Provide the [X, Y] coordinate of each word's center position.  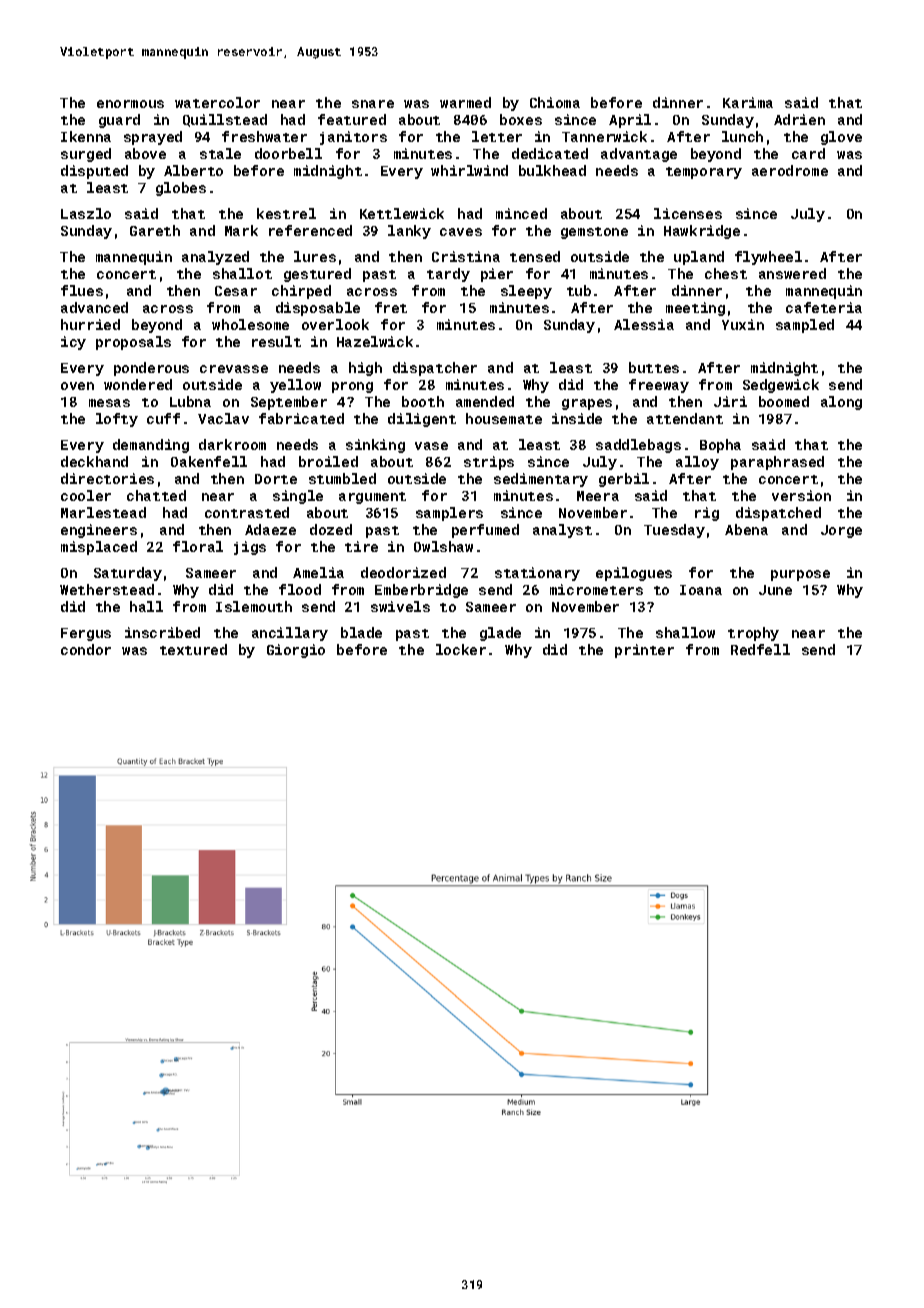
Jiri [730, 401]
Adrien [799, 119]
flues [82, 290]
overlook [335, 324]
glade [500, 634]
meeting [695, 309]
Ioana [701, 590]
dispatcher [435, 369]
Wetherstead [107, 589]
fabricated [301, 418]
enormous [130, 104]
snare [373, 104]
